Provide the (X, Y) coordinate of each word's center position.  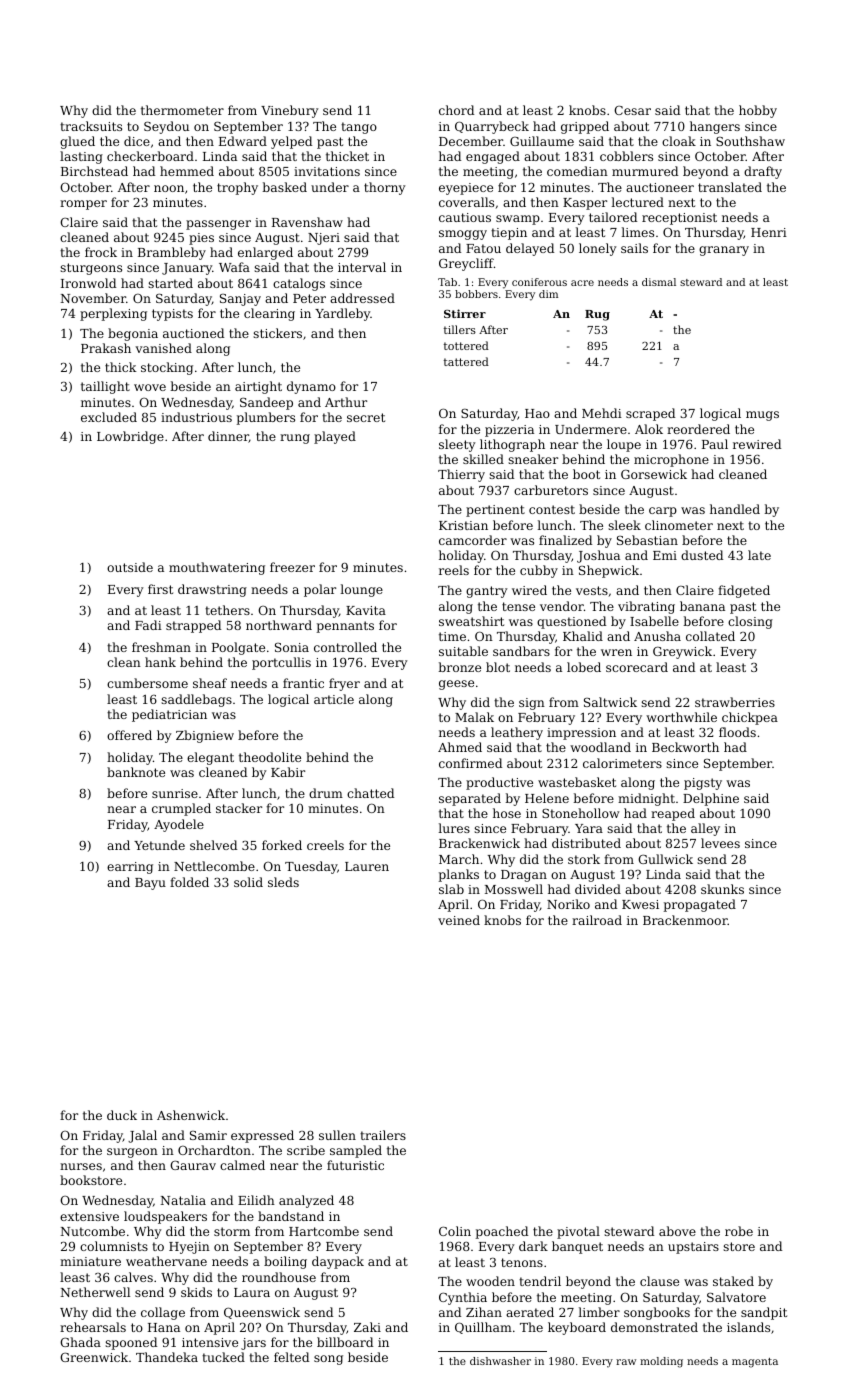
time (452, 636)
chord (456, 110)
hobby (758, 111)
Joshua (598, 556)
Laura (252, 1292)
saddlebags (196, 700)
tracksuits (91, 126)
